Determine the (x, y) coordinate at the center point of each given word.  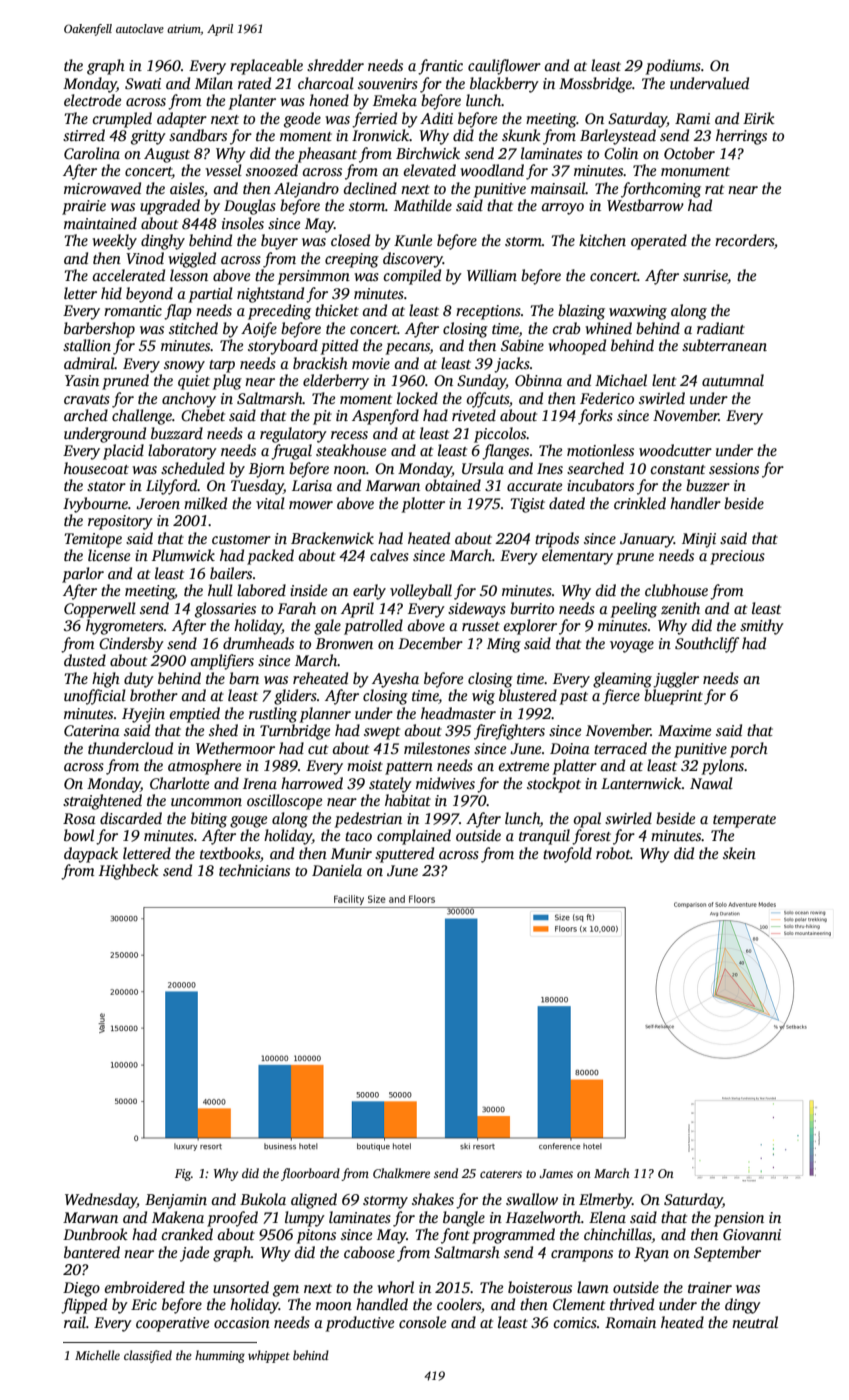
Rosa (79, 818)
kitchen (602, 240)
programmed (513, 1236)
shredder (335, 65)
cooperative (172, 1324)
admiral (89, 363)
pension (739, 1219)
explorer (530, 627)
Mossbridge (595, 85)
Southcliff (707, 645)
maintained (100, 223)
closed (350, 240)
